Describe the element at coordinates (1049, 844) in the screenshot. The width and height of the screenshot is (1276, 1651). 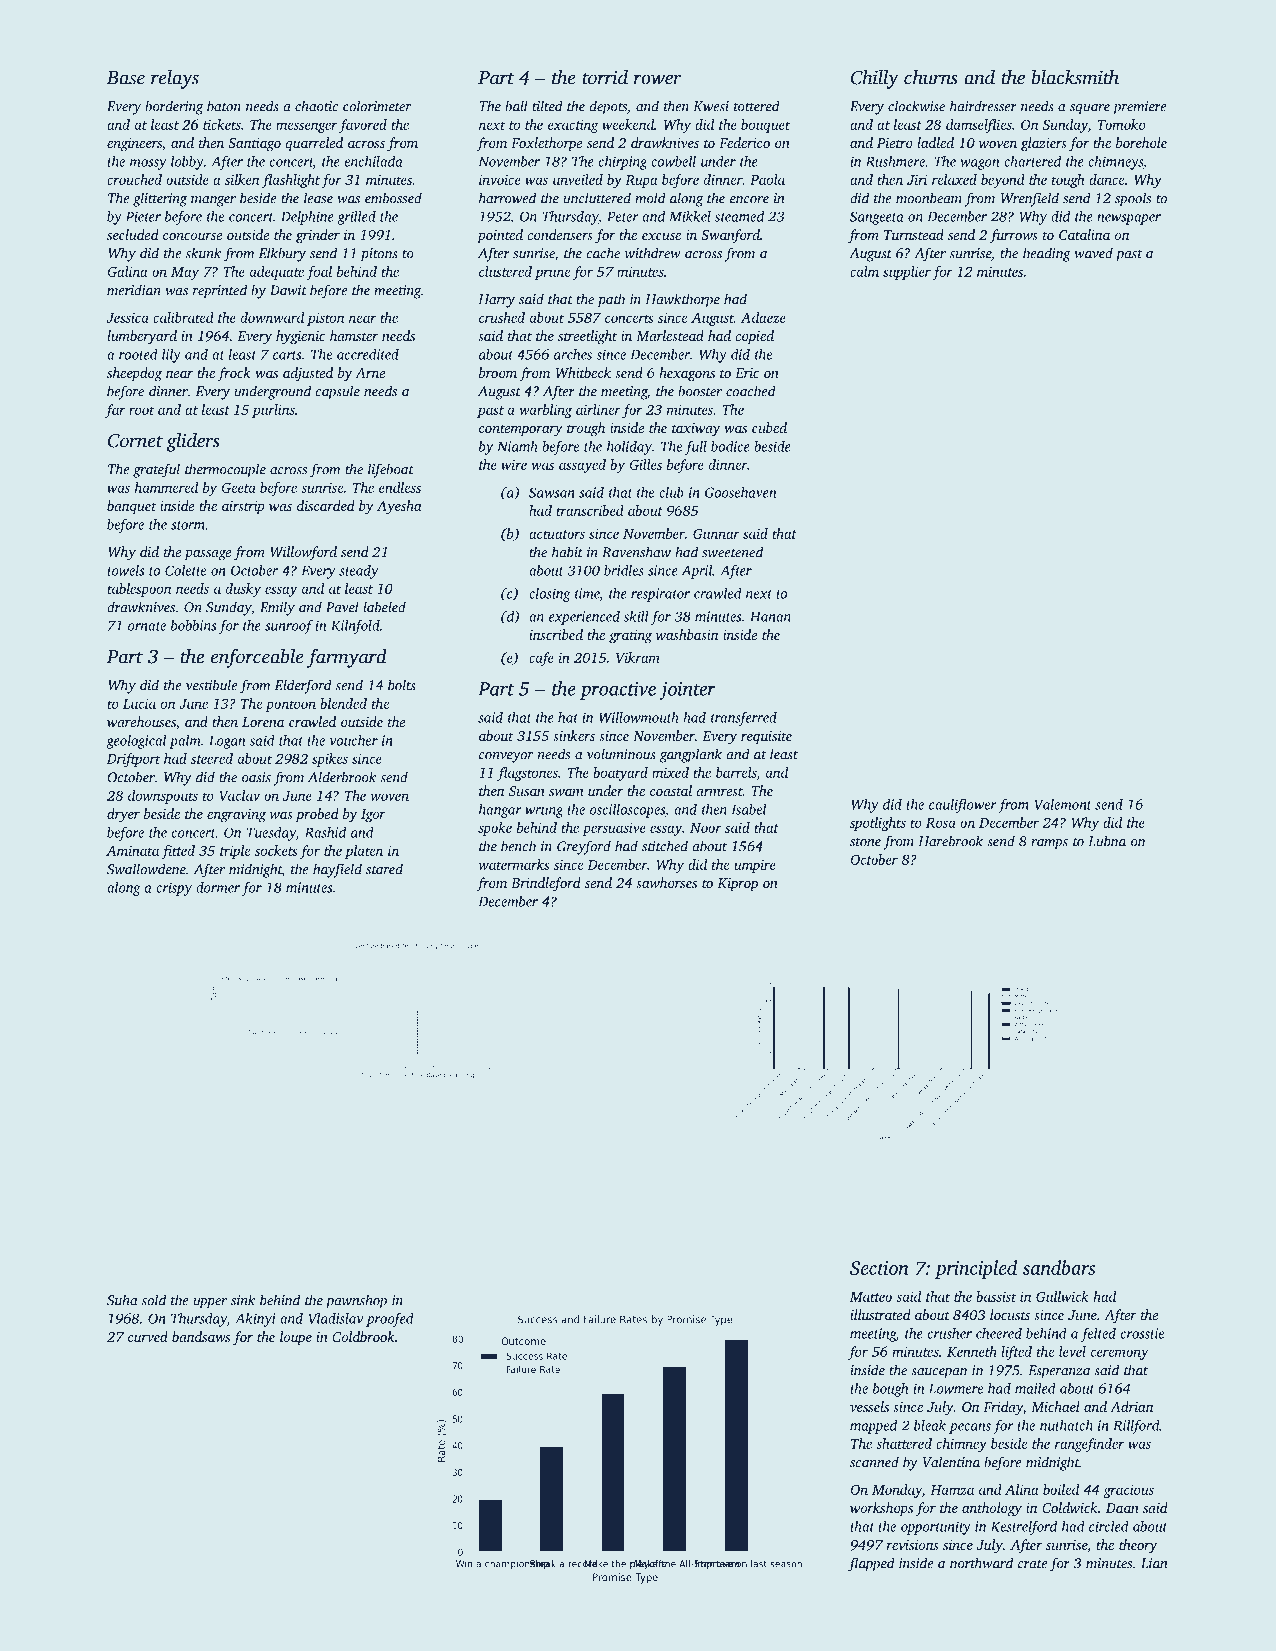
I see `ramps` at that location.
